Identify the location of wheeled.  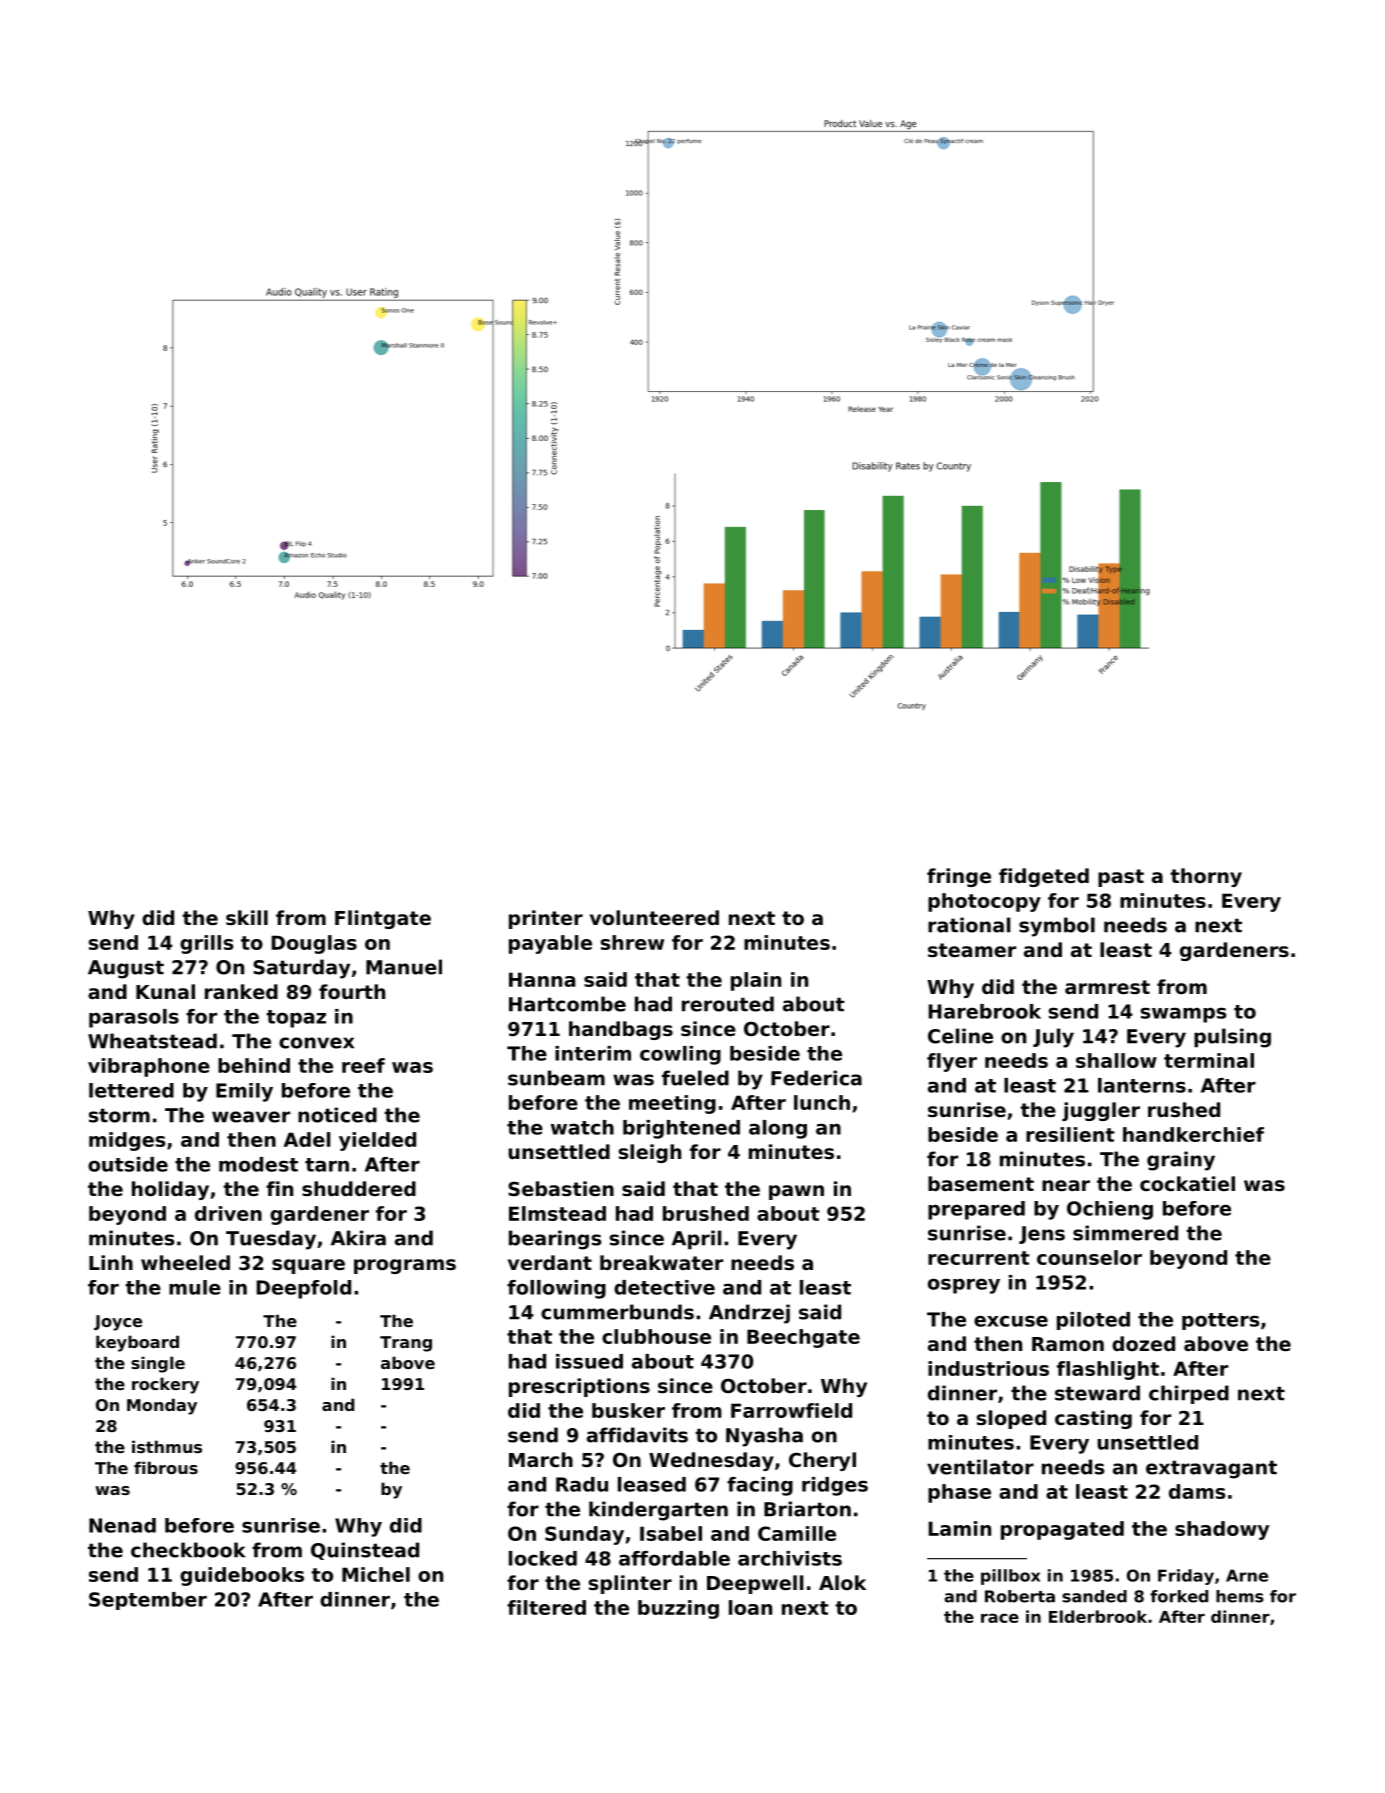
(185, 1262).
